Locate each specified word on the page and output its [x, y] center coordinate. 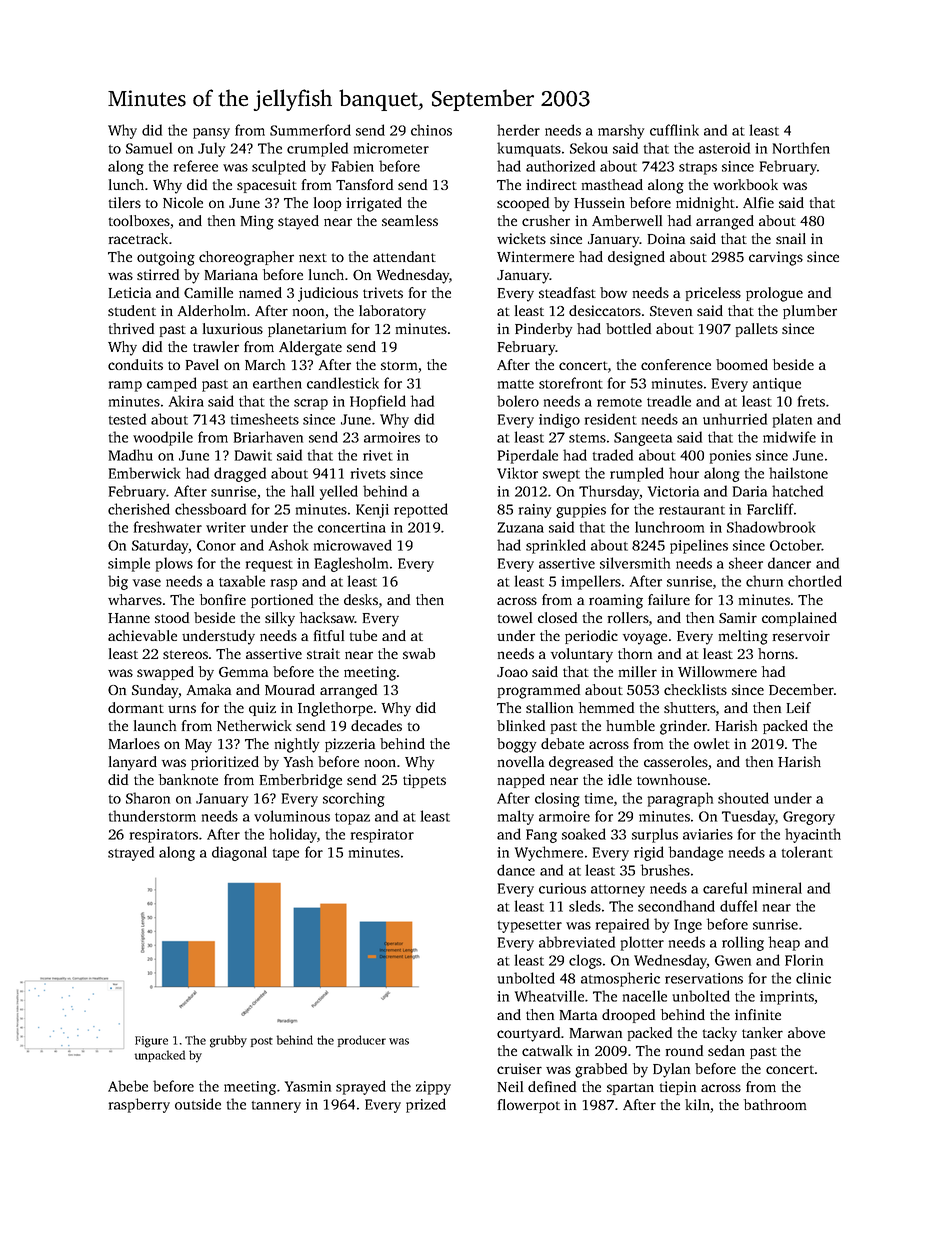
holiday [293, 835]
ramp [125, 386]
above [806, 1032]
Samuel [149, 148]
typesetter [530, 927]
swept [561, 476]
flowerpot [529, 1106]
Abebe [128, 1086]
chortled [815, 581]
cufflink [674, 130]
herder [518, 130]
